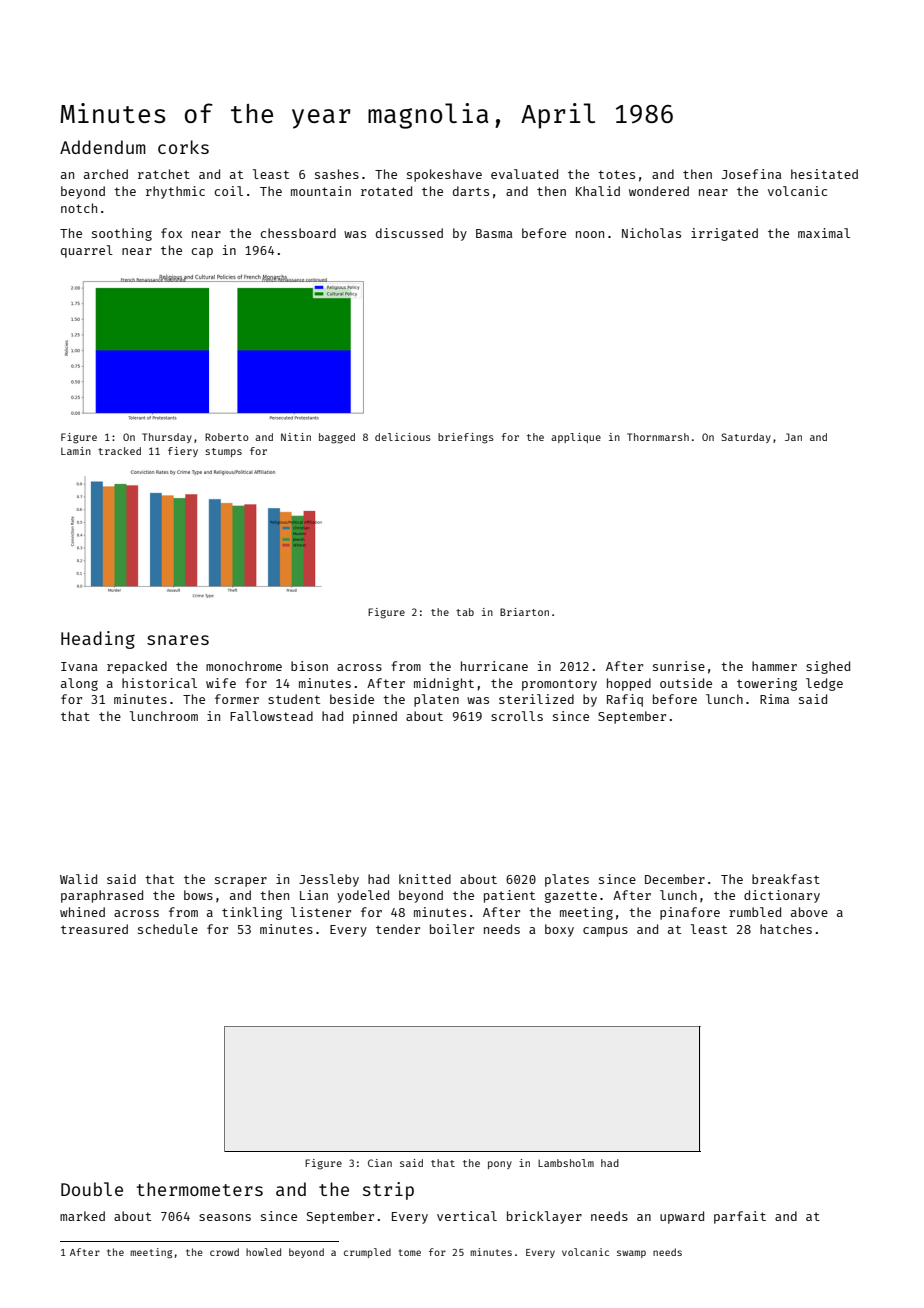 The image size is (924, 1308). Describe the element at coordinates (576, 438) in the screenshot. I see `applique` at that location.
